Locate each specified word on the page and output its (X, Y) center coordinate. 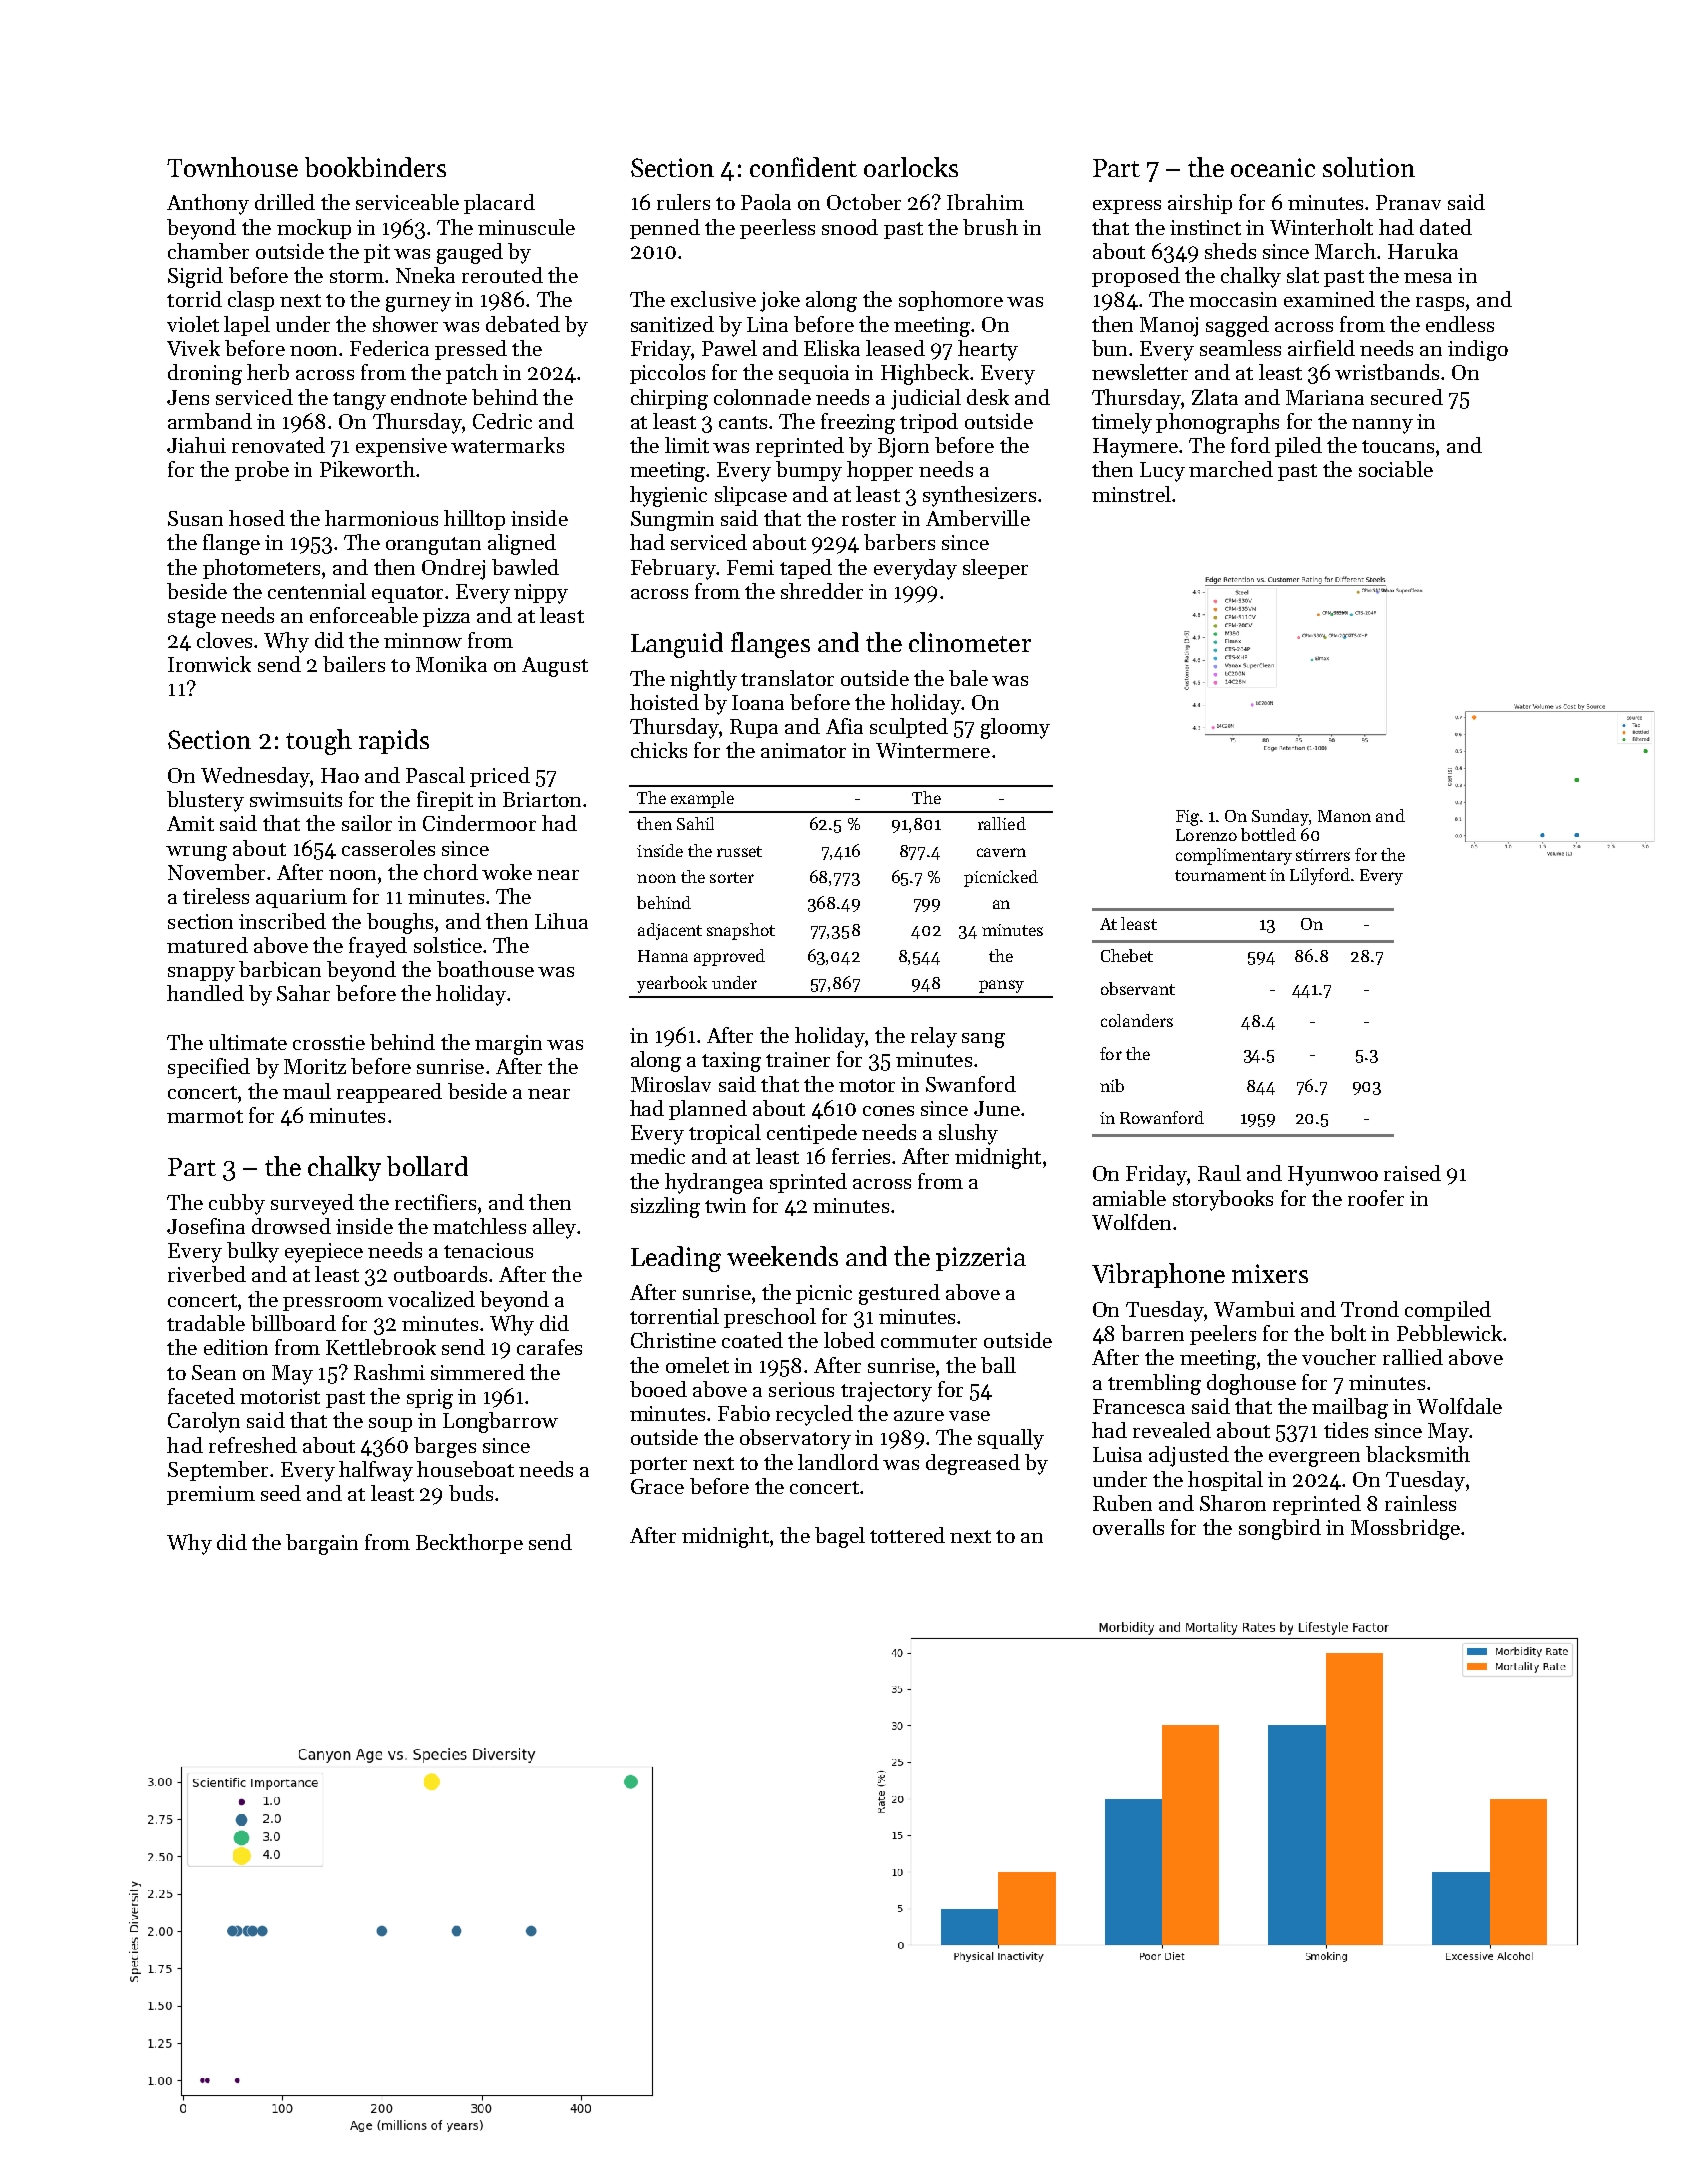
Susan (195, 518)
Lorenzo (1206, 835)
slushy (968, 1134)
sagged (1237, 326)
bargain (322, 1544)
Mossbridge (1405, 1529)
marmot (205, 1116)
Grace (657, 1486)
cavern (1001, 852)
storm (357, 276)
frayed (378, 947)
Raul (1219, 1173)
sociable (1396, 469)
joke (780, 301)
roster (869, 519)
